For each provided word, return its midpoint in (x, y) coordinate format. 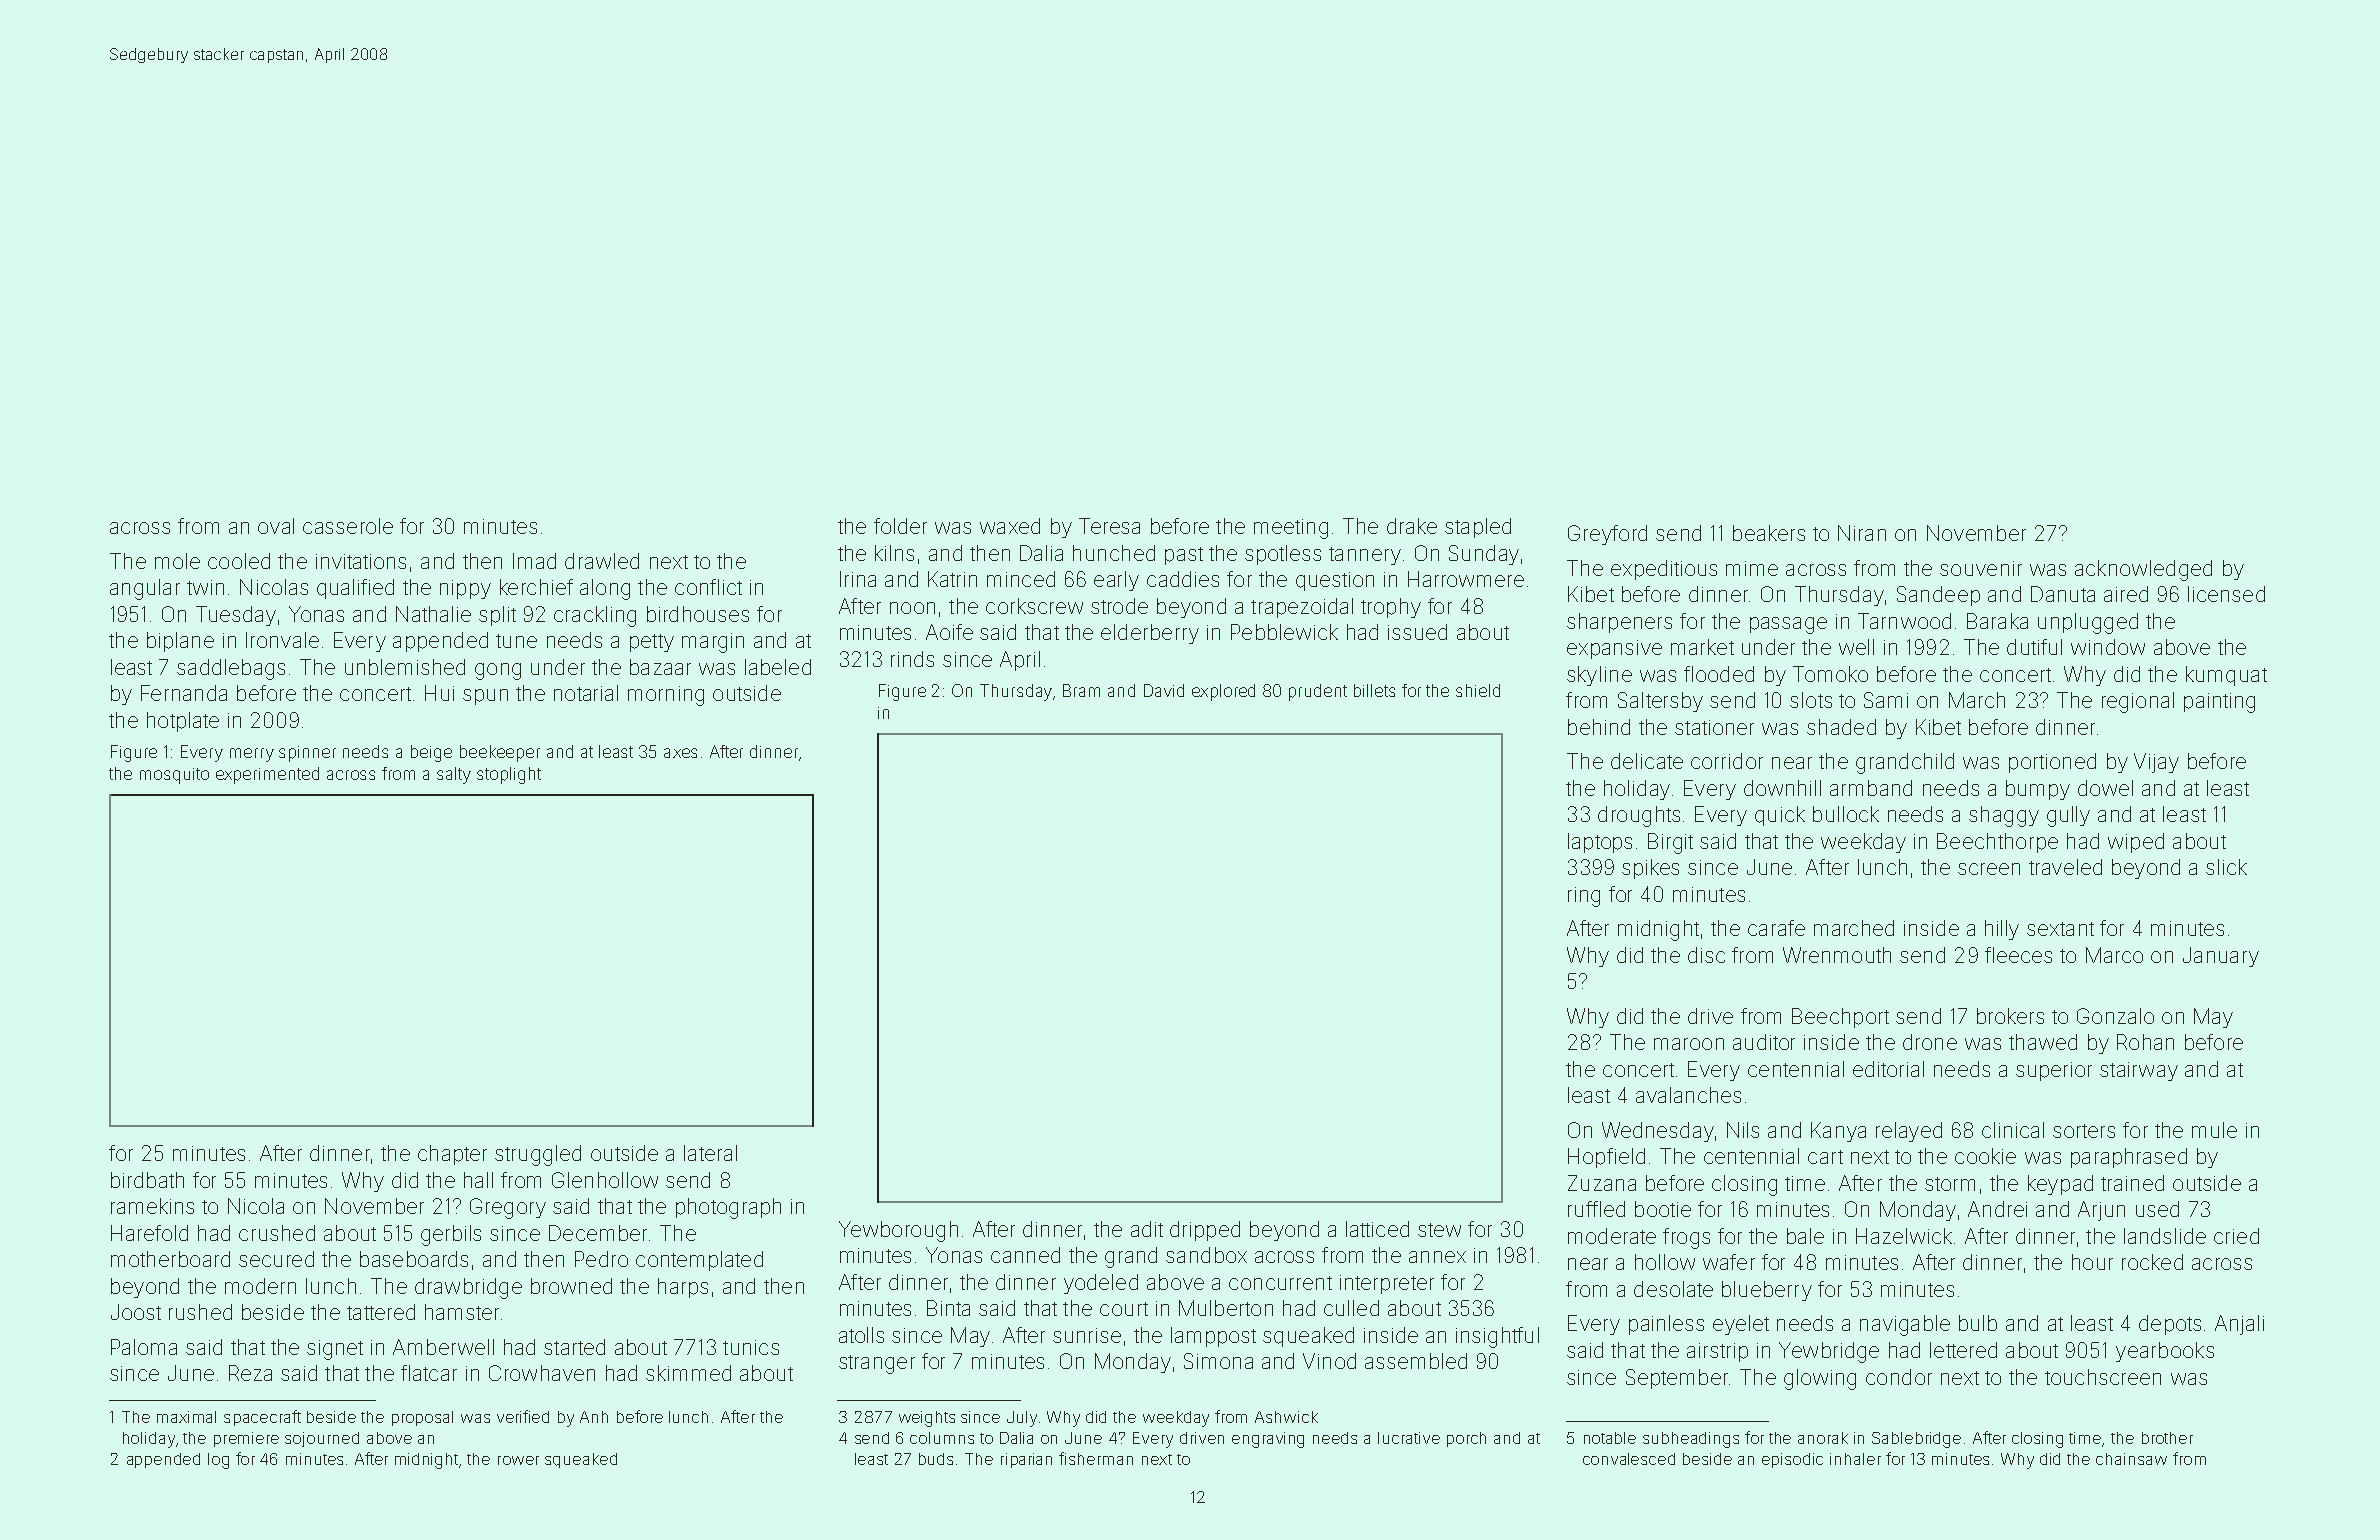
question (1335, 581)
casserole (348, 526)
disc (1706, 955)
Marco (2114, 955)
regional (2138, 702)
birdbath (147, 1180)
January (2221, 957)
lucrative (1409, 1438)
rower (518, 1460)
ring (1584, 897)
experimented (267, 775)
